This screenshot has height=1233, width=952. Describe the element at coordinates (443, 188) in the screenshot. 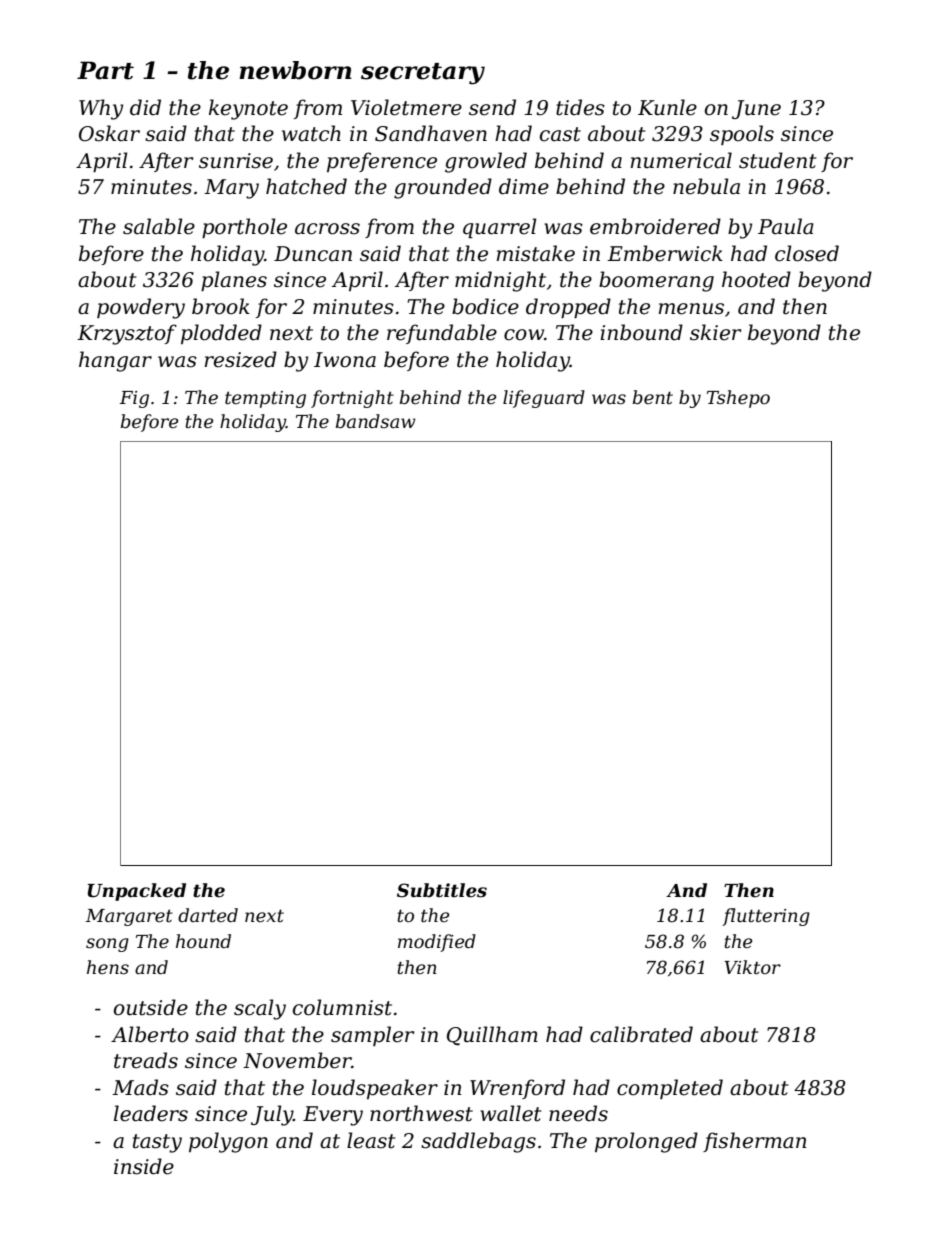

I see `grounded` at that location.
